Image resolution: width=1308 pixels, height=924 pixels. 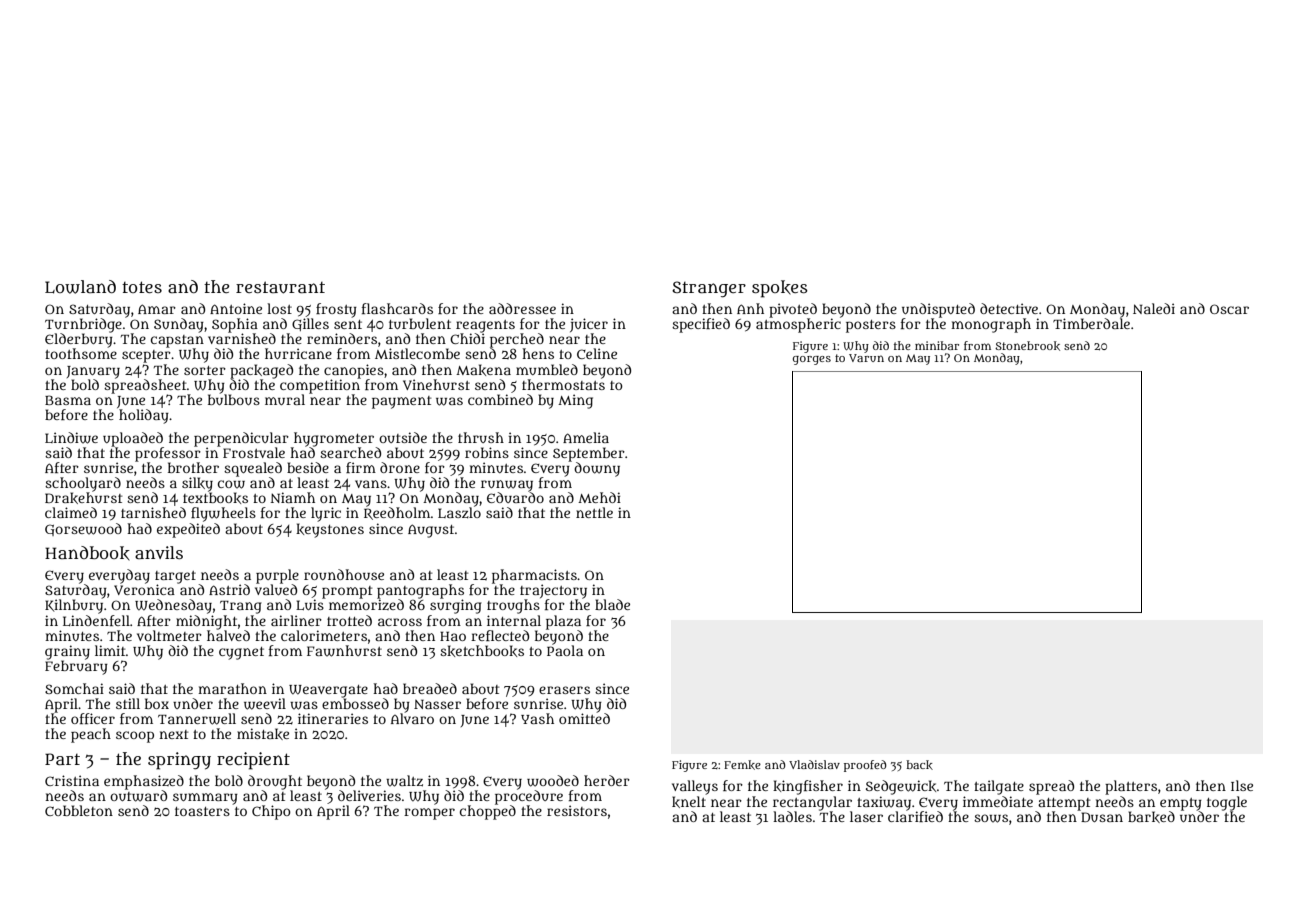 I want to click on September, so click(x=589, y=454).
